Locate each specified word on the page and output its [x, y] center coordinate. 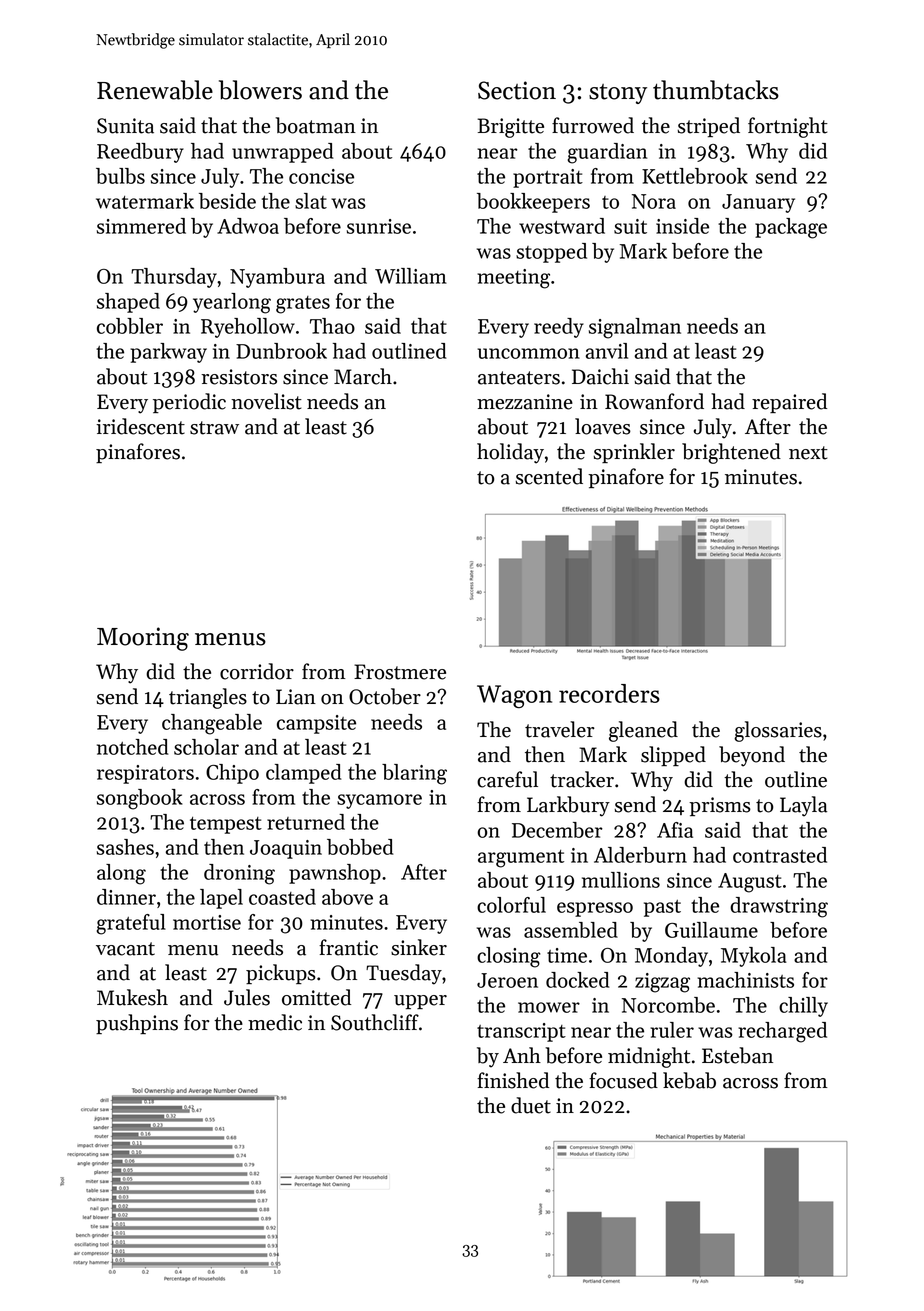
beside [227, 201]
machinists [745, 980]
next [808, 453]
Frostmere [400, 672]
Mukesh [132, 997]
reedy [559, 328]
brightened [731, 453]
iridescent [140, 426]
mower [549, 1007]
